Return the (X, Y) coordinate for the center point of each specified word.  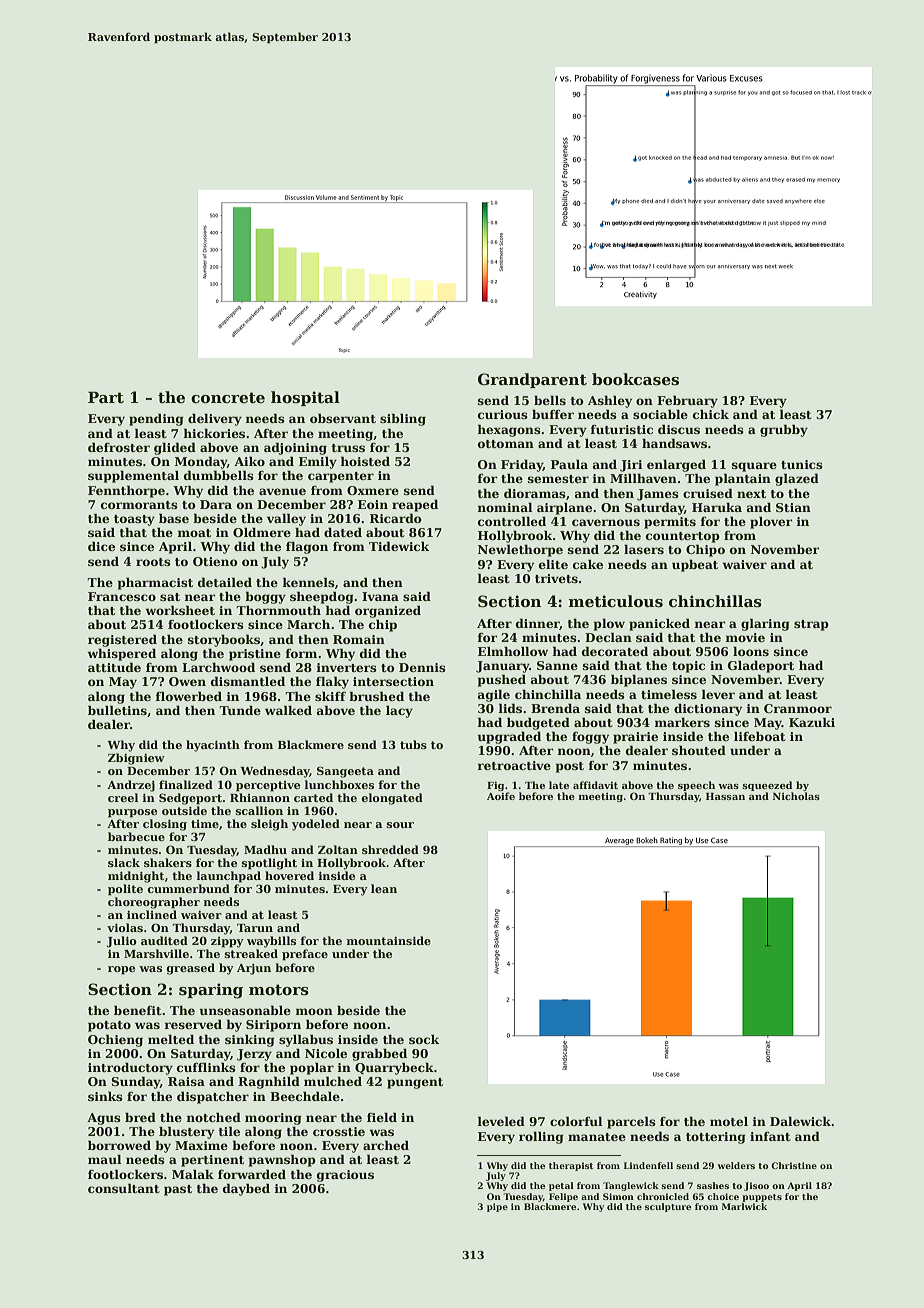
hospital (305, 398)
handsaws (674, 443)
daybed (246, 1189)
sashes (713, 1185)
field (382, 1117)
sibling (403, 419)
